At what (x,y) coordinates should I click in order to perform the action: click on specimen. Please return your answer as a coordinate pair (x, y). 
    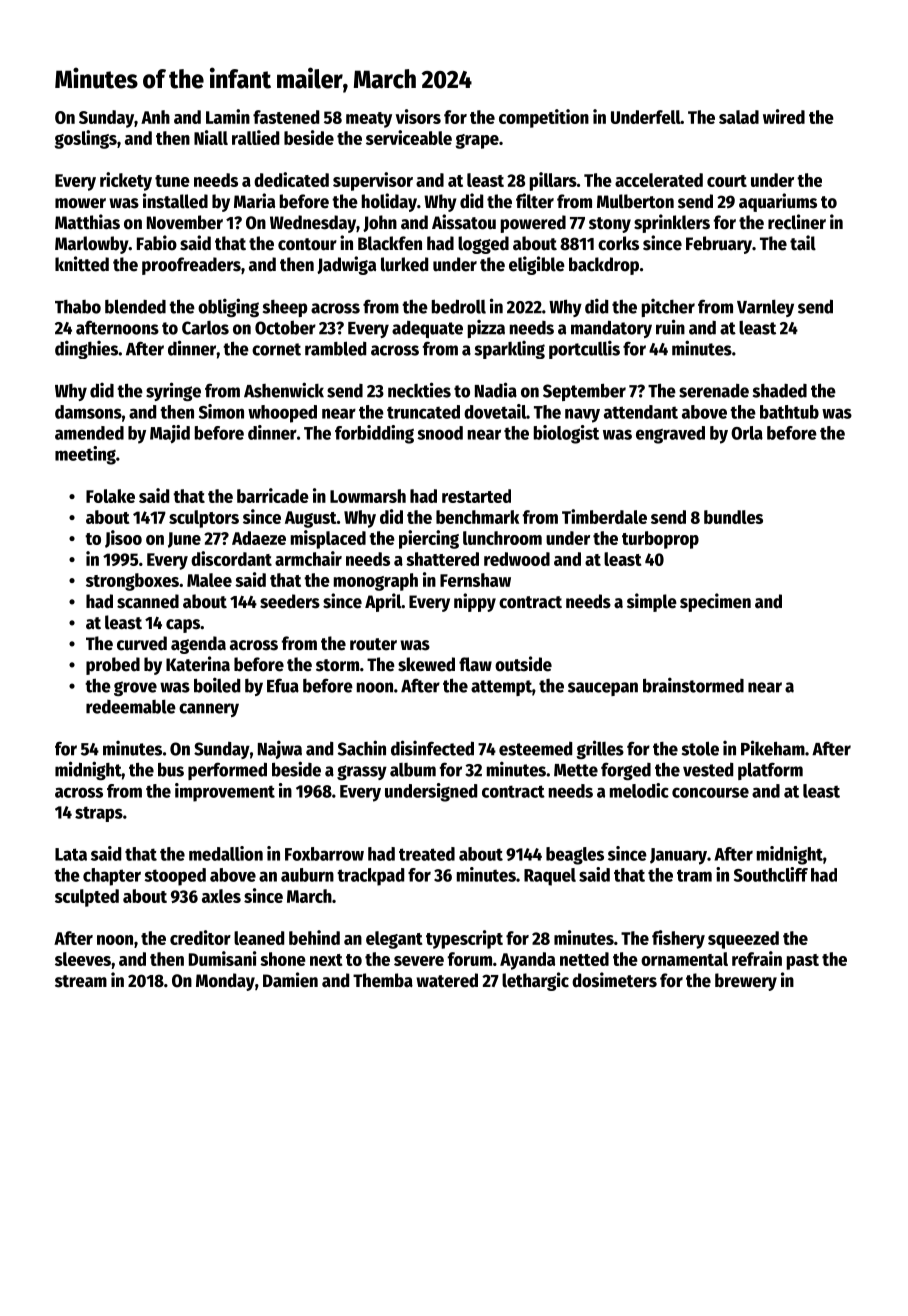
    Looking at the image, I should click on (715, 602).
